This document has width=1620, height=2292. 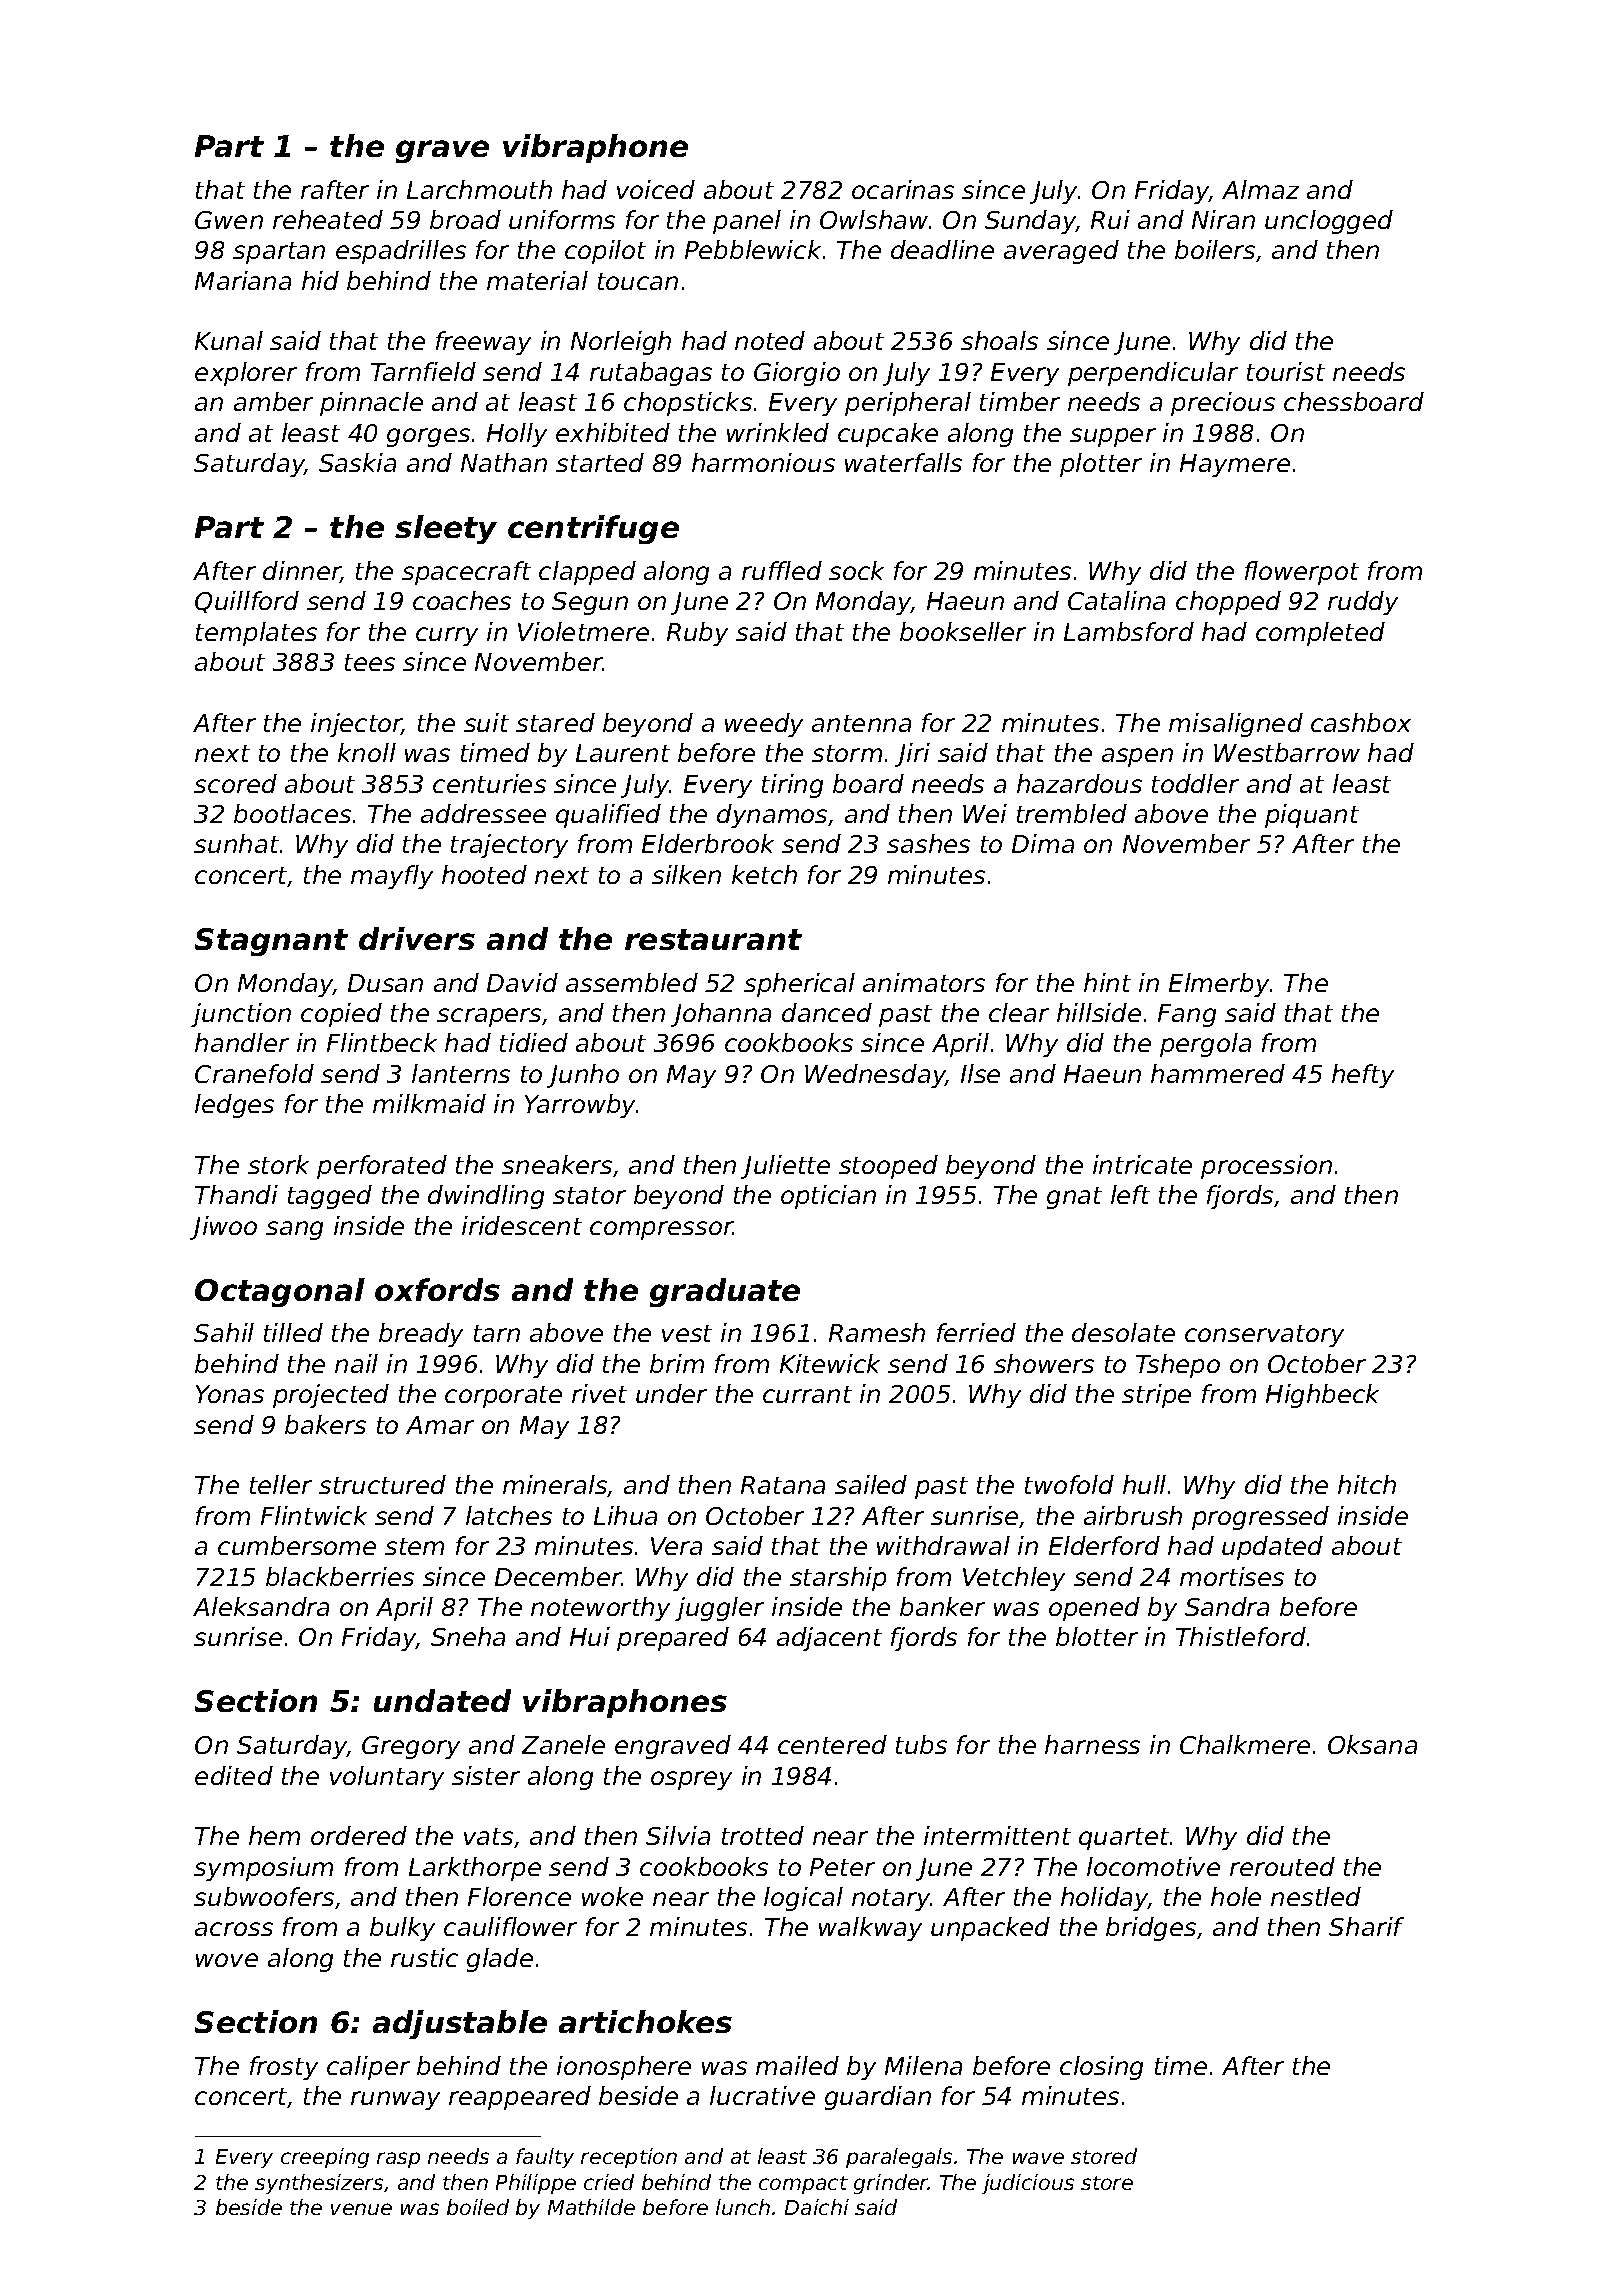 What do you see at coordinates (877, 1332) in the document?
I see `Ramesh` at bounding box center [877, 1332].
